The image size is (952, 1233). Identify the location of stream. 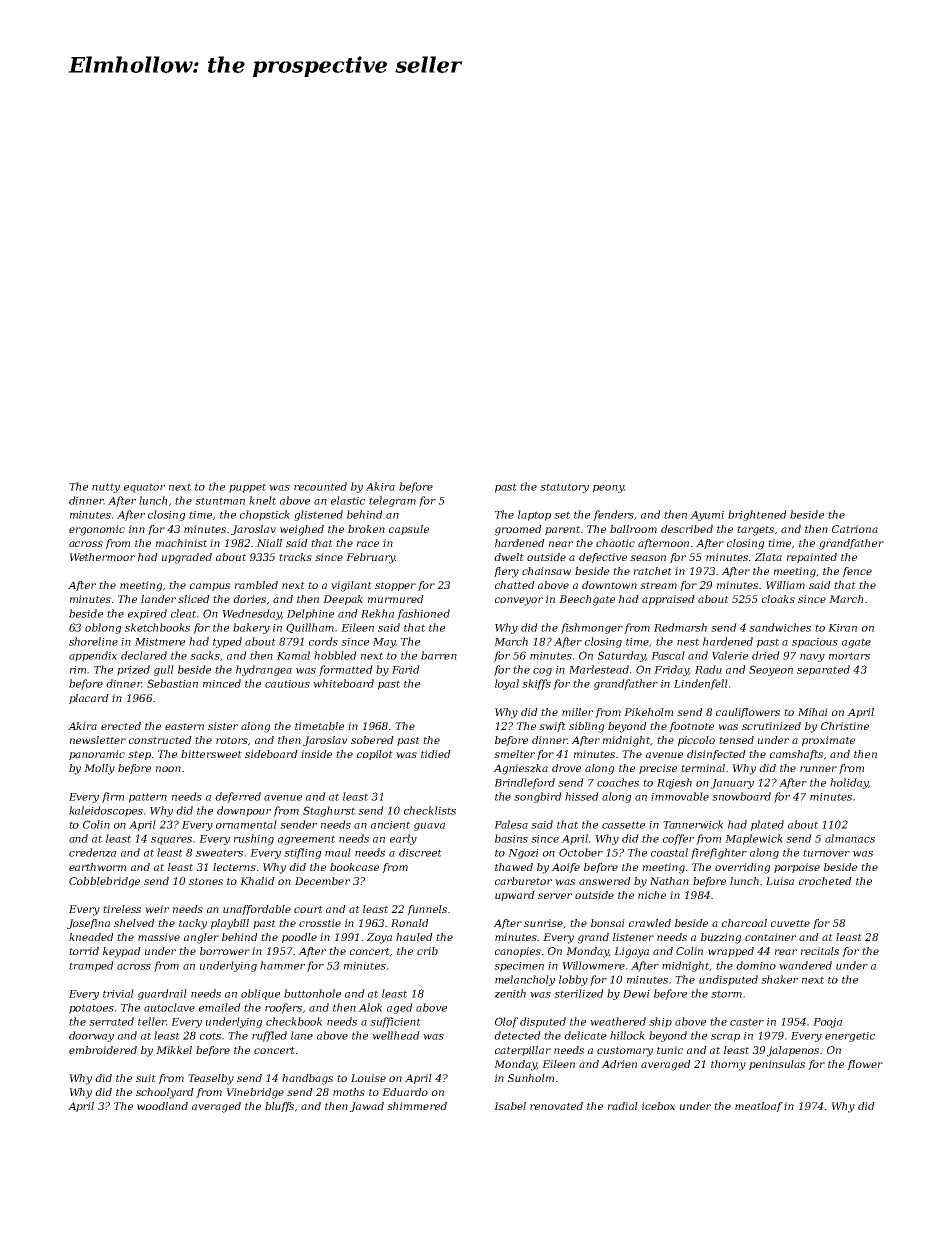
(658, 585).
